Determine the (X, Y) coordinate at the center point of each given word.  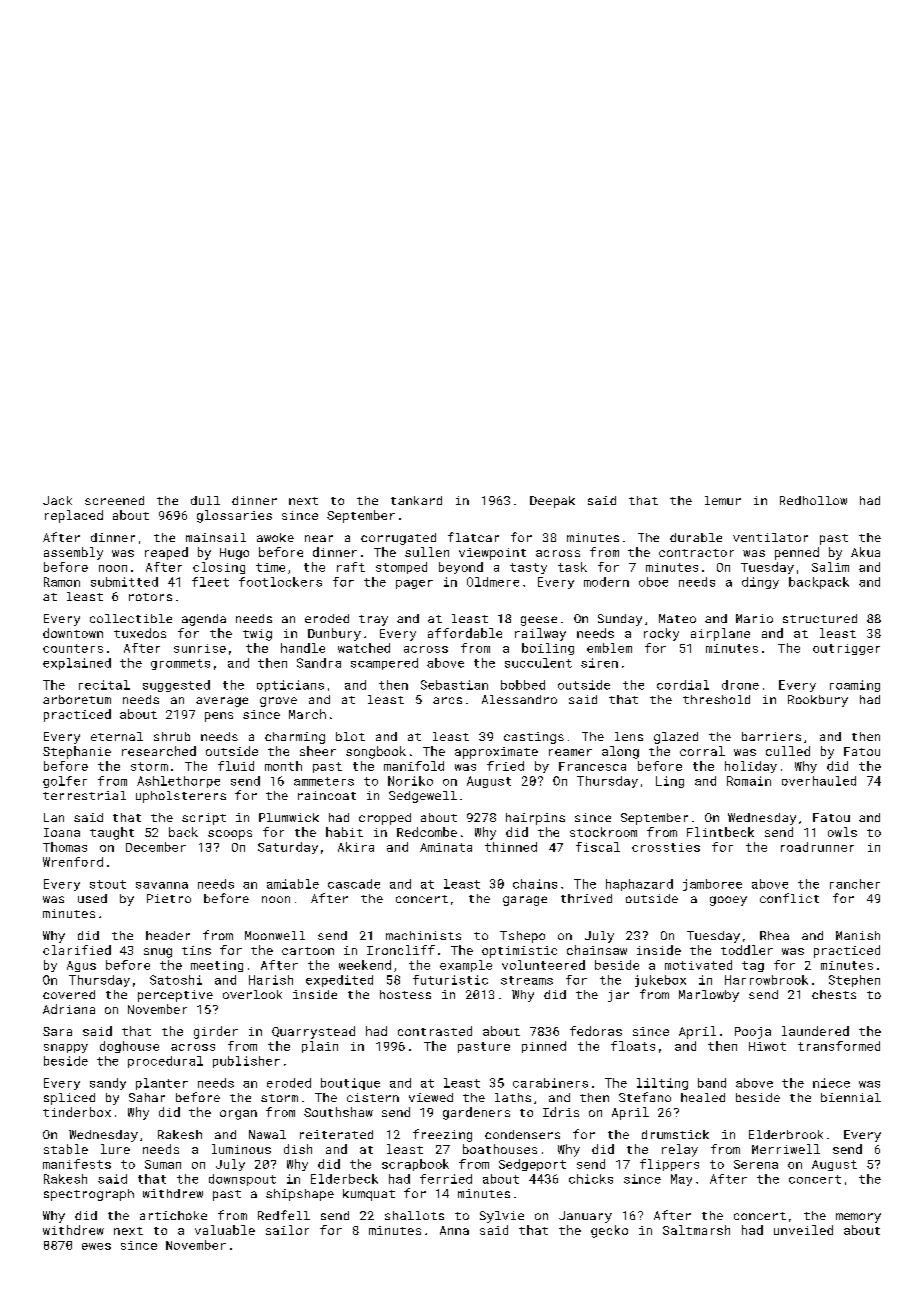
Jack (57, 500)
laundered (815, 1031)
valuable (225, 1230)
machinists (423, 935)
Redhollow (813, 500)
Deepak (552, 502)
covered (69, 994)
